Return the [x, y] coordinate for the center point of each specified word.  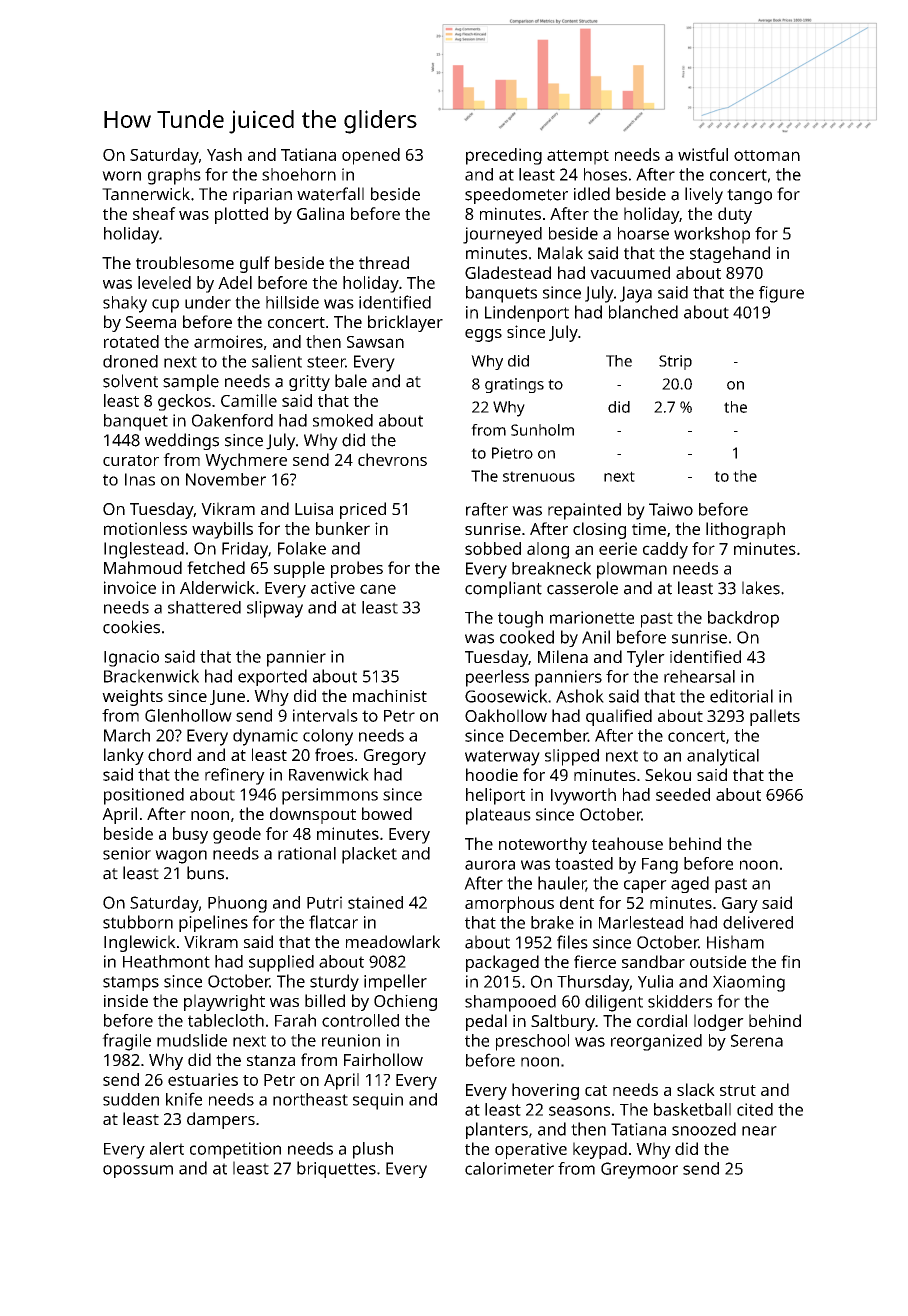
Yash [224, 154]
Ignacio [131, 658]
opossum [138, 1171]
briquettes [336, 1169]
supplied [281, 963]
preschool [532, 1042]
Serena [757, 1040]
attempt [578, 157]
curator [131, 460]
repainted [584, 511]
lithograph [745, 530]
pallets [775, 717]
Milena [563, 656]
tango [749, 196]
